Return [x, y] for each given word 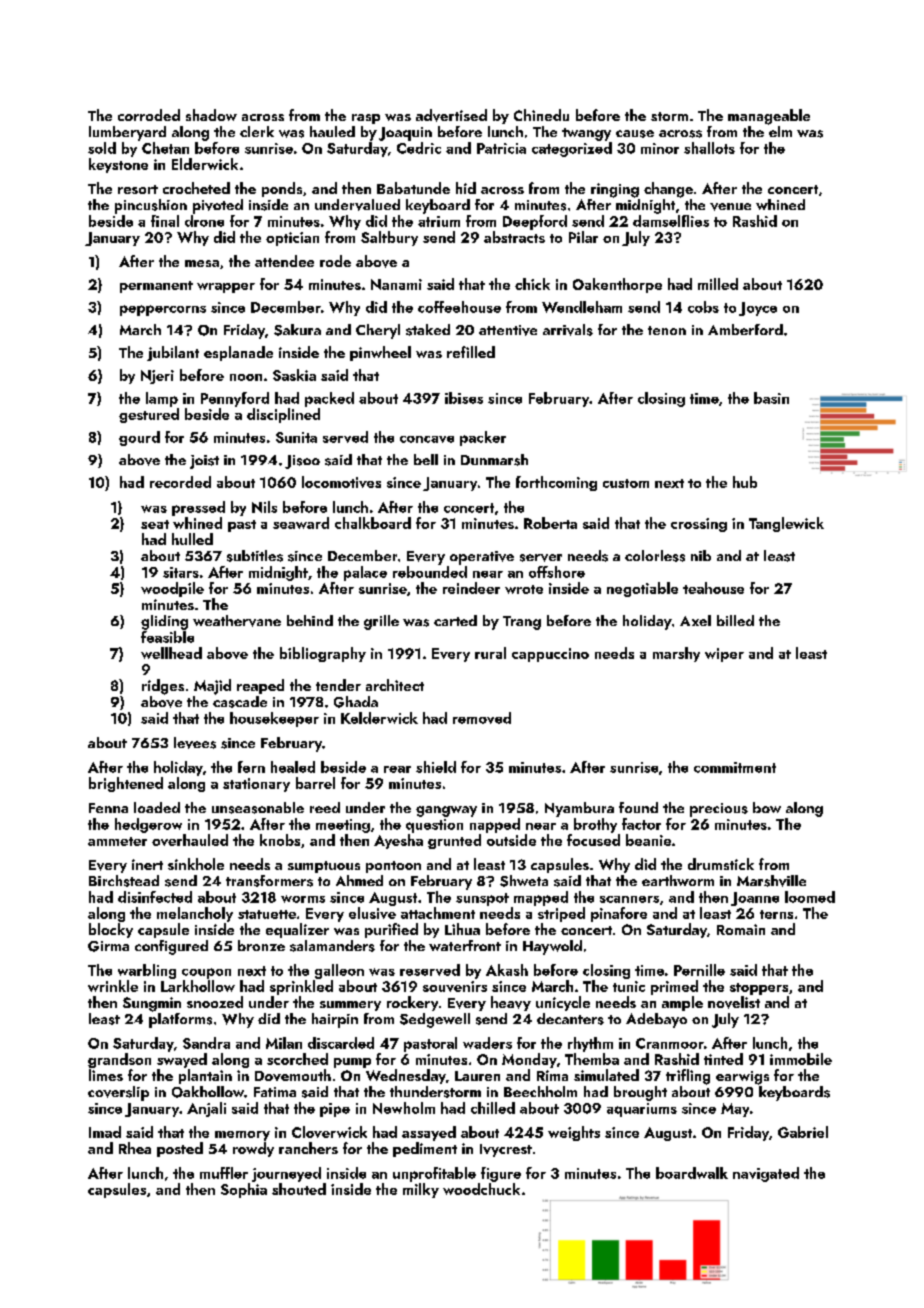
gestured [149, 415]
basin [771, 398]
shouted [299, 1189]
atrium [439, 221]
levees [195, 743]
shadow [211, 115]
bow [767, 807]
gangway [446, 811]
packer [483, 438]
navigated [766, 1174]
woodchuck [481, 1189]
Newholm [404, 1108]
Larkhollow [198, 986]
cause [635, 134]
